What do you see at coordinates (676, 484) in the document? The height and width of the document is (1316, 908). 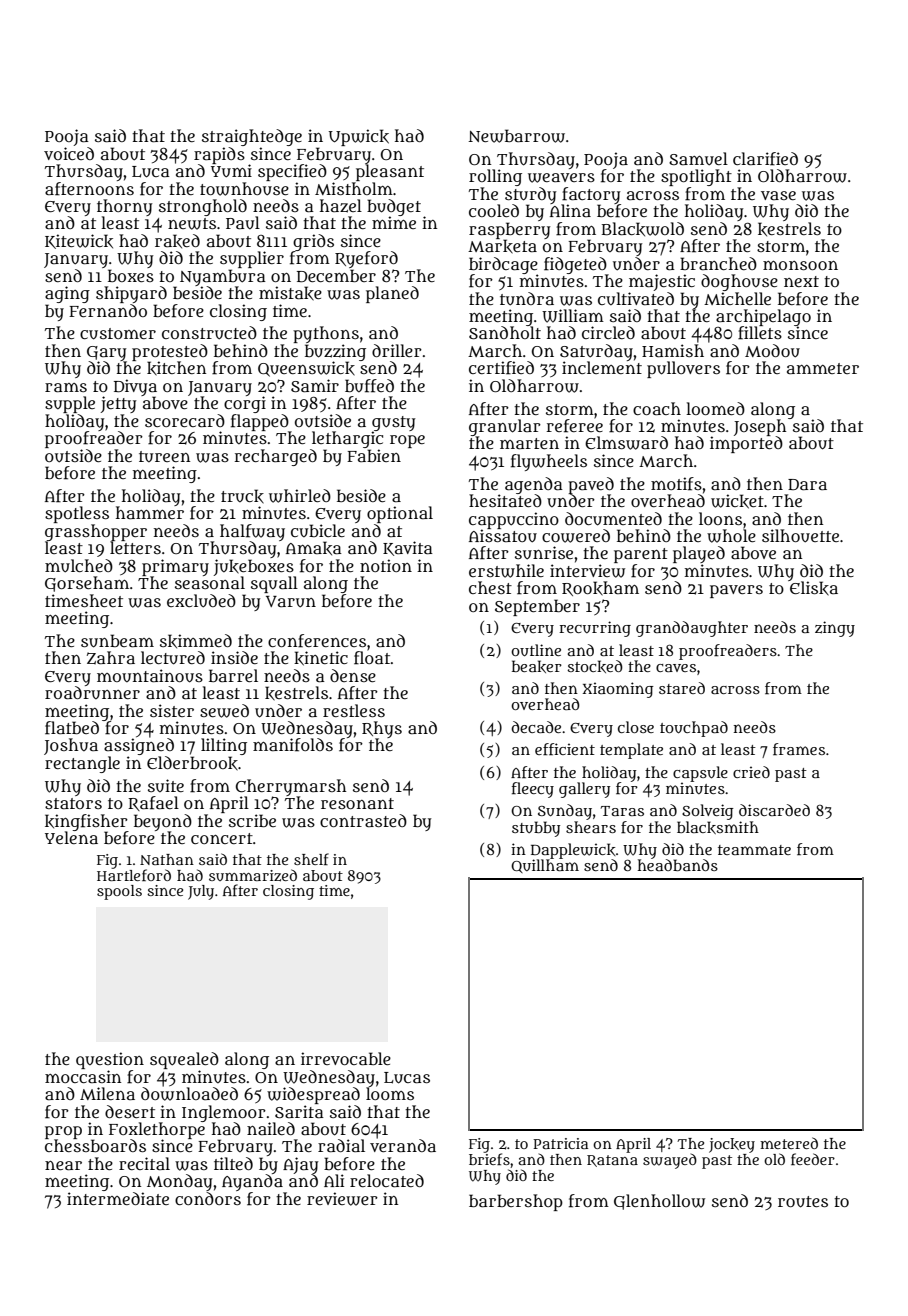 I see `motifs` at bounding box center [676, 484].
